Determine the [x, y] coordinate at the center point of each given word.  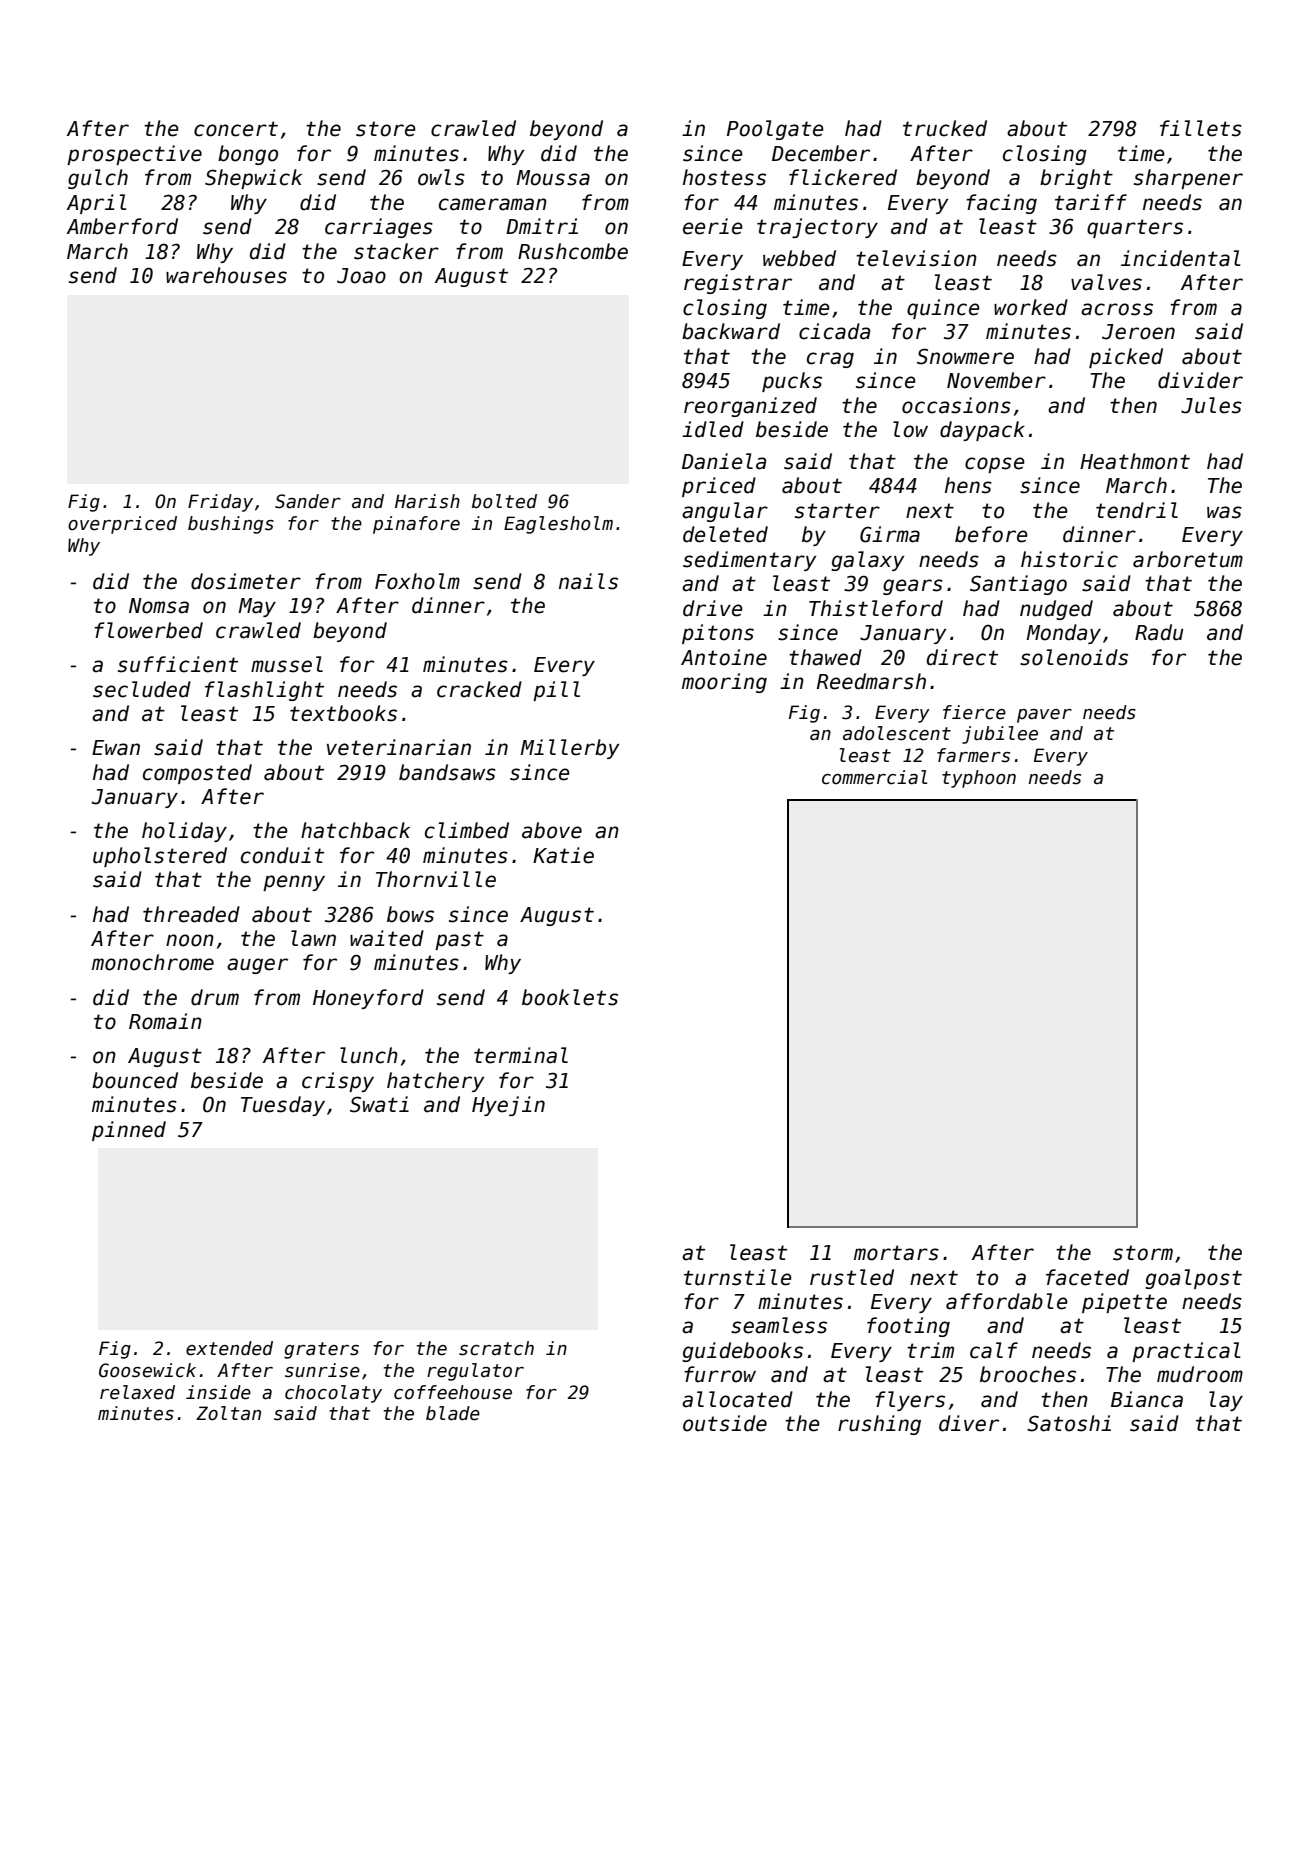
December [821, 153]
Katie [563, 855]
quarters [1135, 228]
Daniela [724, 461]
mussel [287, 664]
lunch [369, 1055]
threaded [191, 914]
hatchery [436, 1082]
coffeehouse [453, 1392]
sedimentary [750, 561]
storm [1143, 1253]
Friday [220, 503]
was [1224, 512]
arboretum [1188, 559]
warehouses [226, 275]
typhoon [979, 779]
